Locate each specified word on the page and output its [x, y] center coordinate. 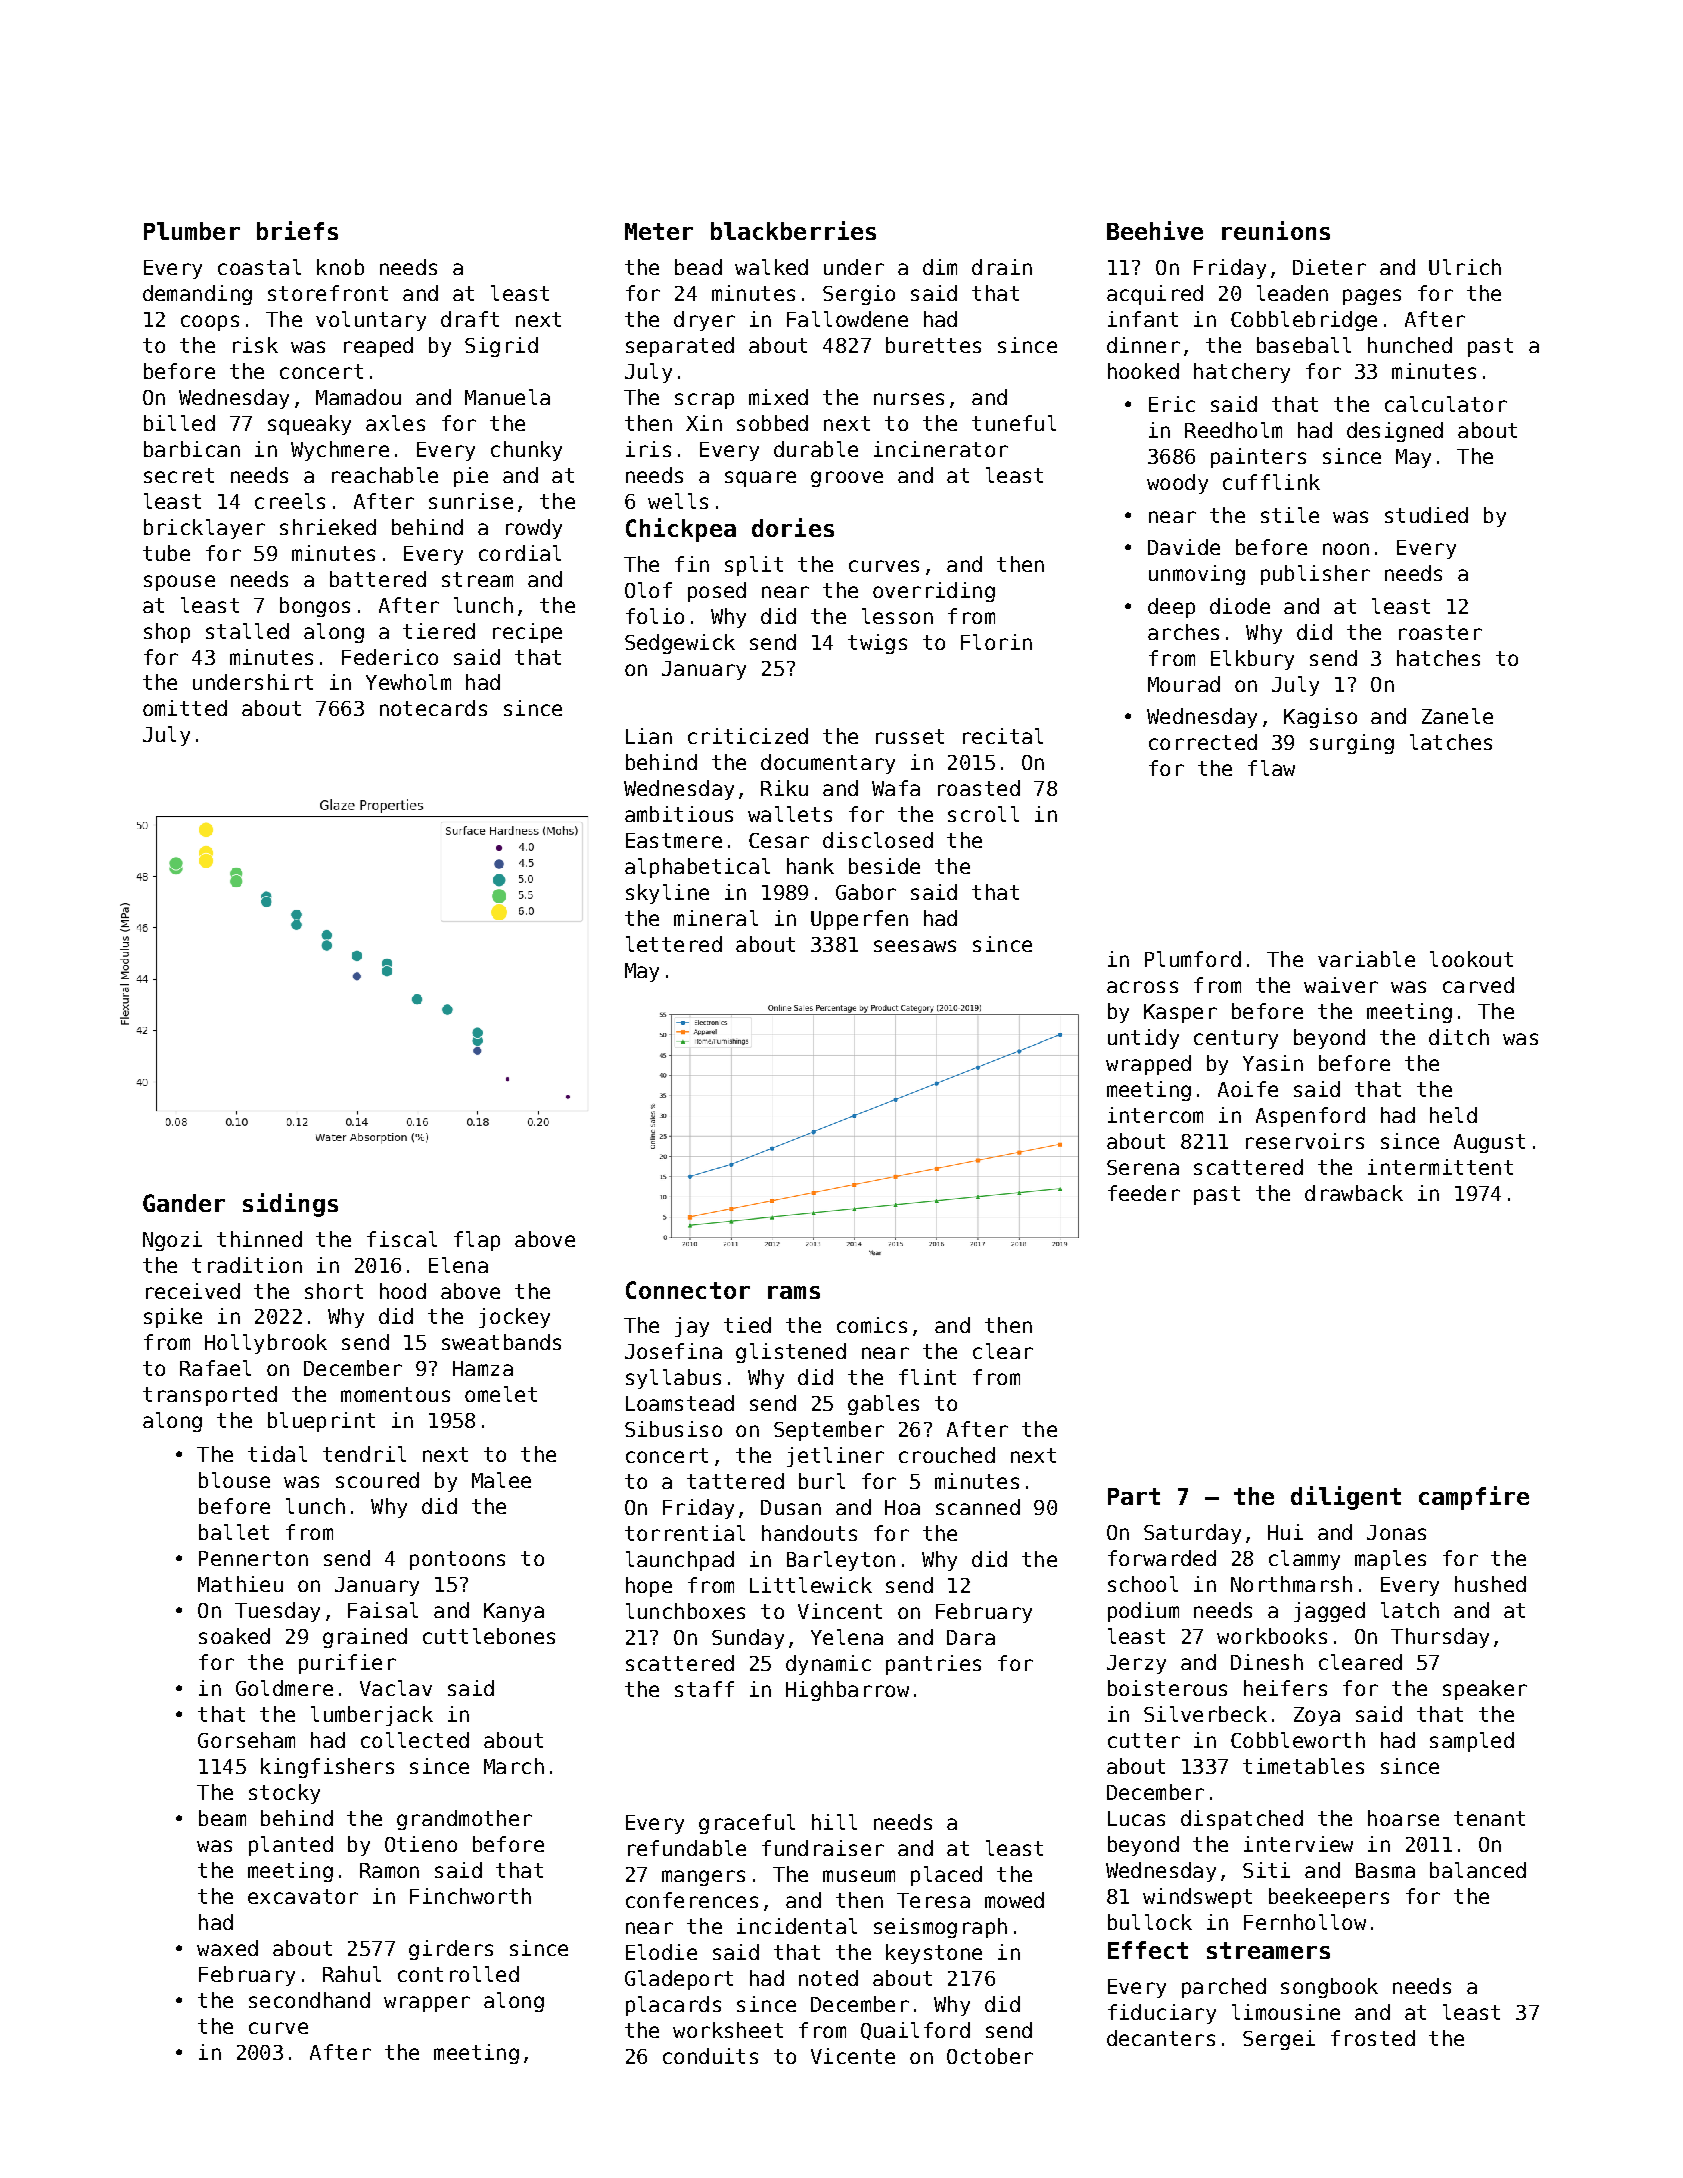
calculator [1446, 404]
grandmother [464, 1820]
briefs [297, 230]
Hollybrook [266, 1344]
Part [1134, 1496]
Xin [704, 423]
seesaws [915, 946]
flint [927, 1377]
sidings [290, 1205]
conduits [710, 2056]
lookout [1471, 959]
